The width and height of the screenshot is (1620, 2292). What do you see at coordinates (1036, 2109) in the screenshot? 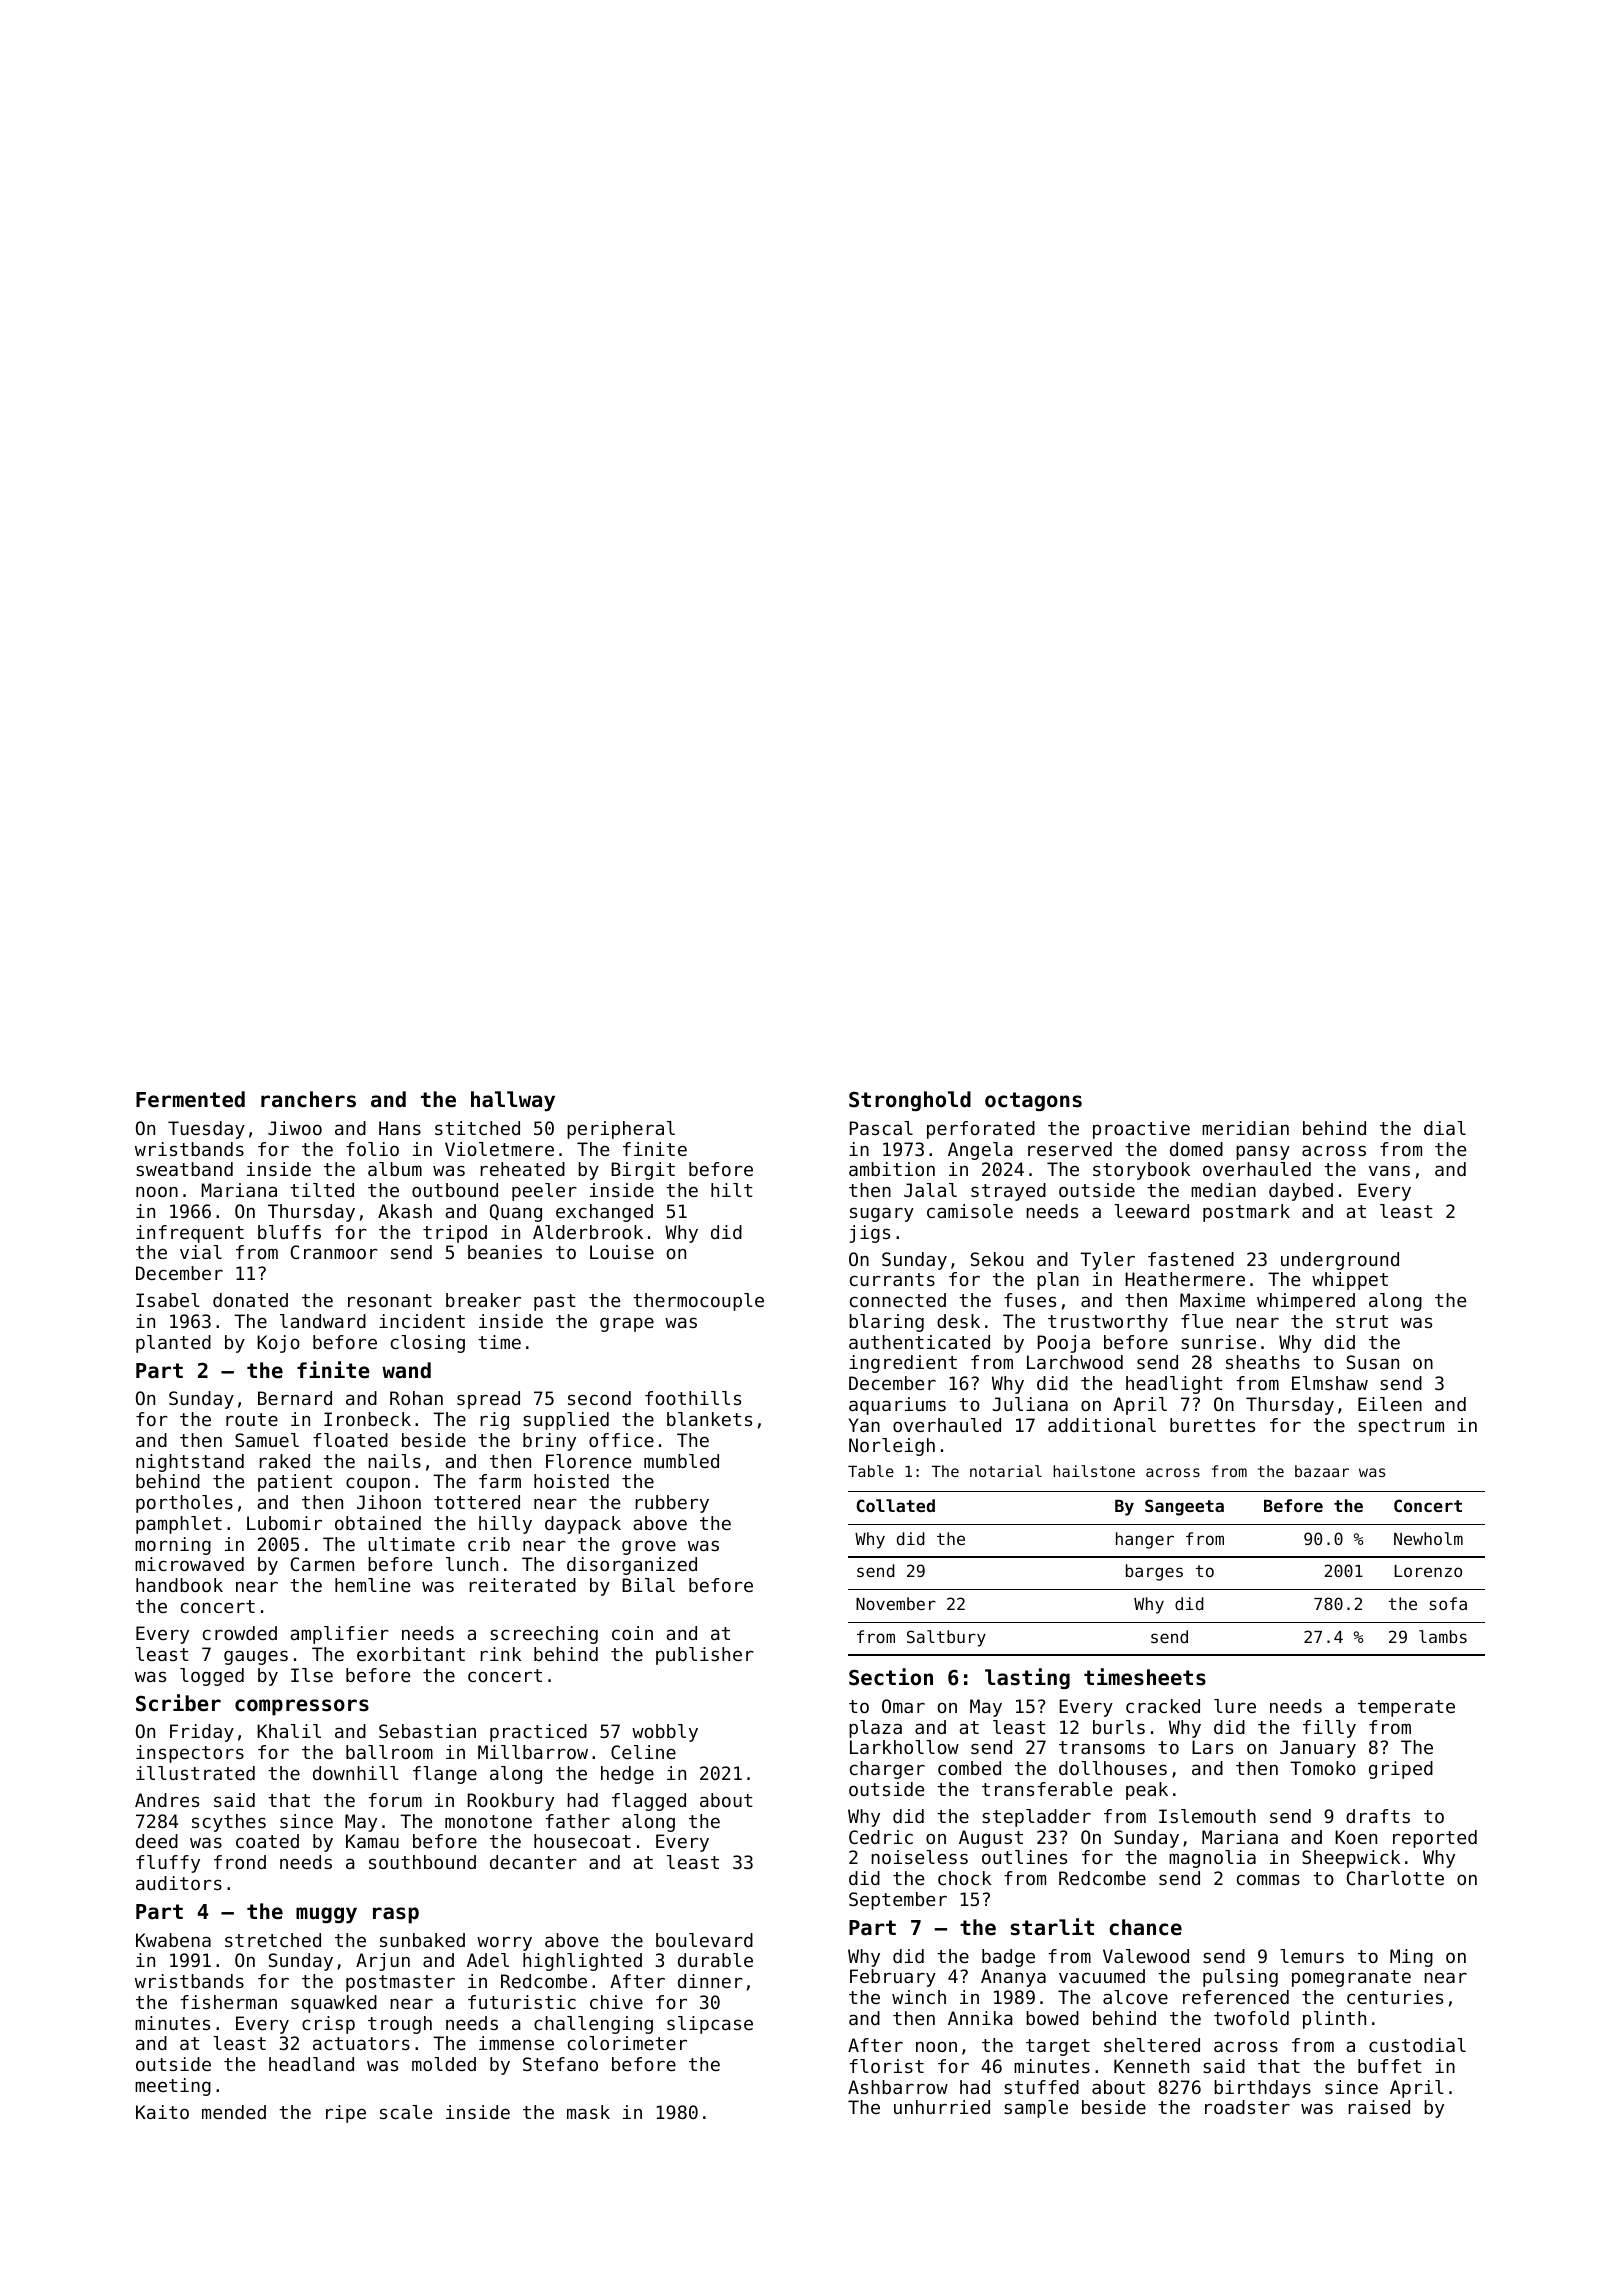
I see `sample` at bounding box center [1036, 2109].
